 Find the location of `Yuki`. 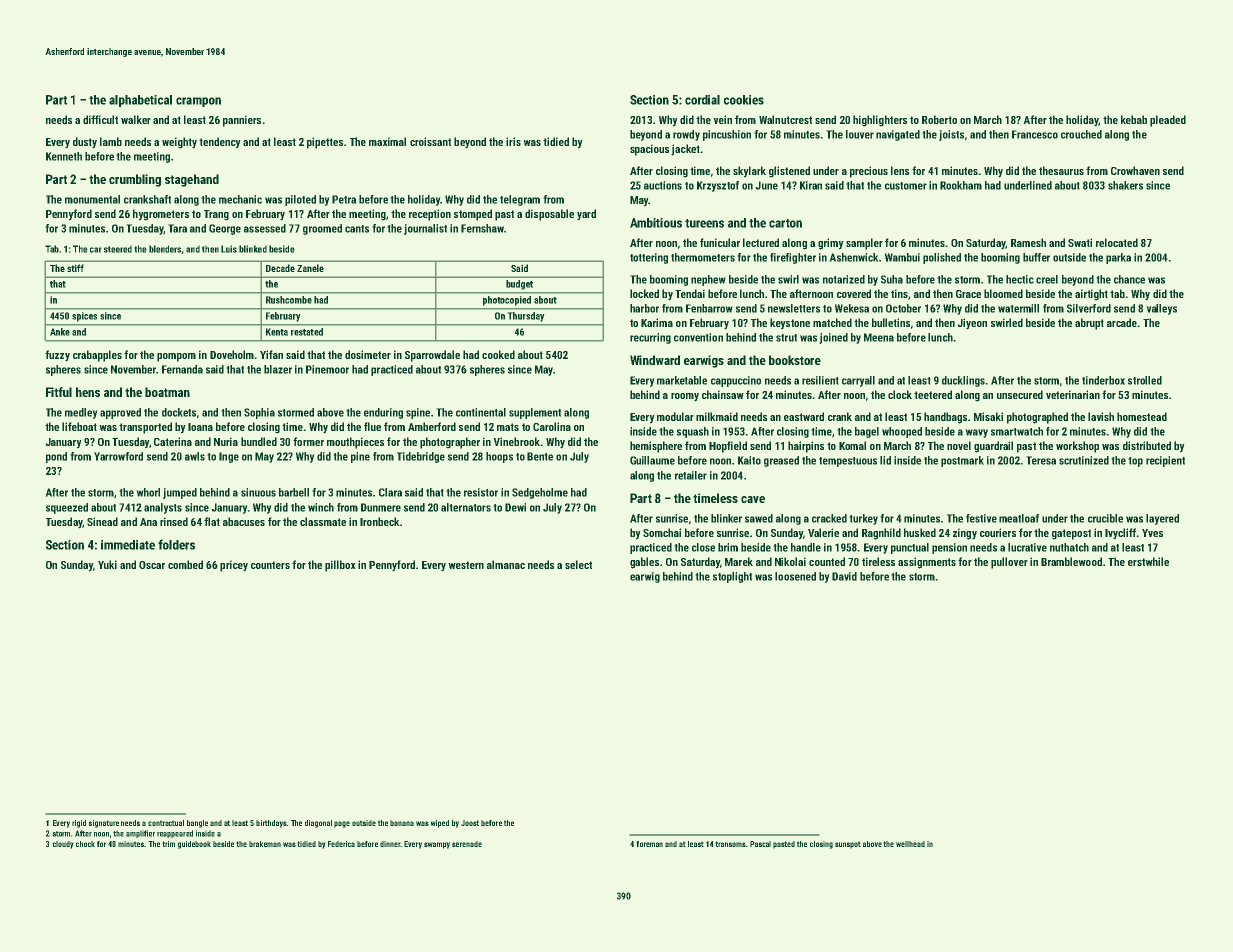

Yuki is located at coordinates (107, 564).
